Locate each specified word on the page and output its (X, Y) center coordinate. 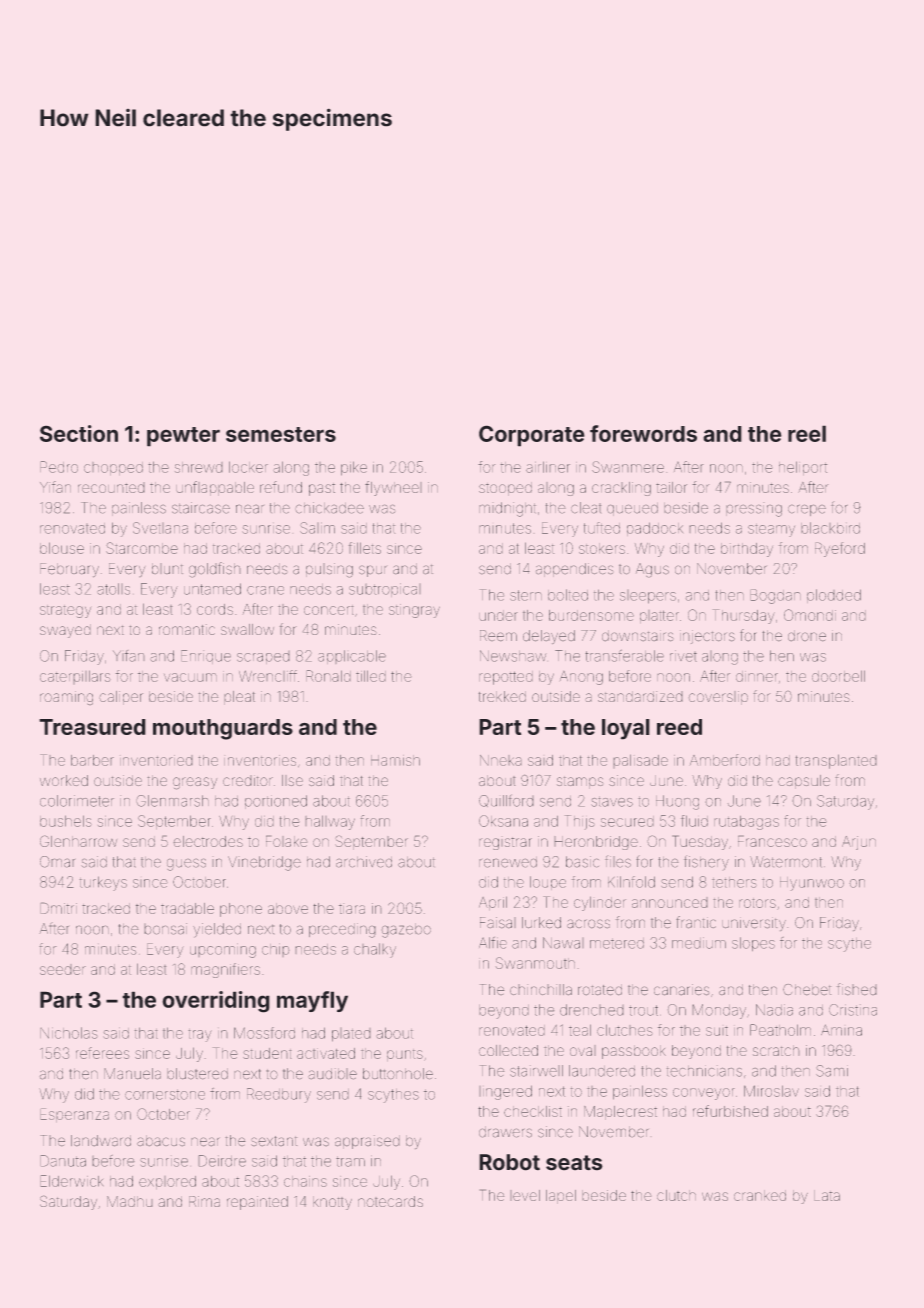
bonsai (165, 929)
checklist (533, 1111)
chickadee (329, 508)
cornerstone (165, 1094)
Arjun (859, 843)
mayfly (312, 1001)
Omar (57, 862)
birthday (747, 550)
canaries (681, 990)
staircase (201, 508)
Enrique (206, 657)
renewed (508, 862)
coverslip (718, 698)
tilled (371, 676)
